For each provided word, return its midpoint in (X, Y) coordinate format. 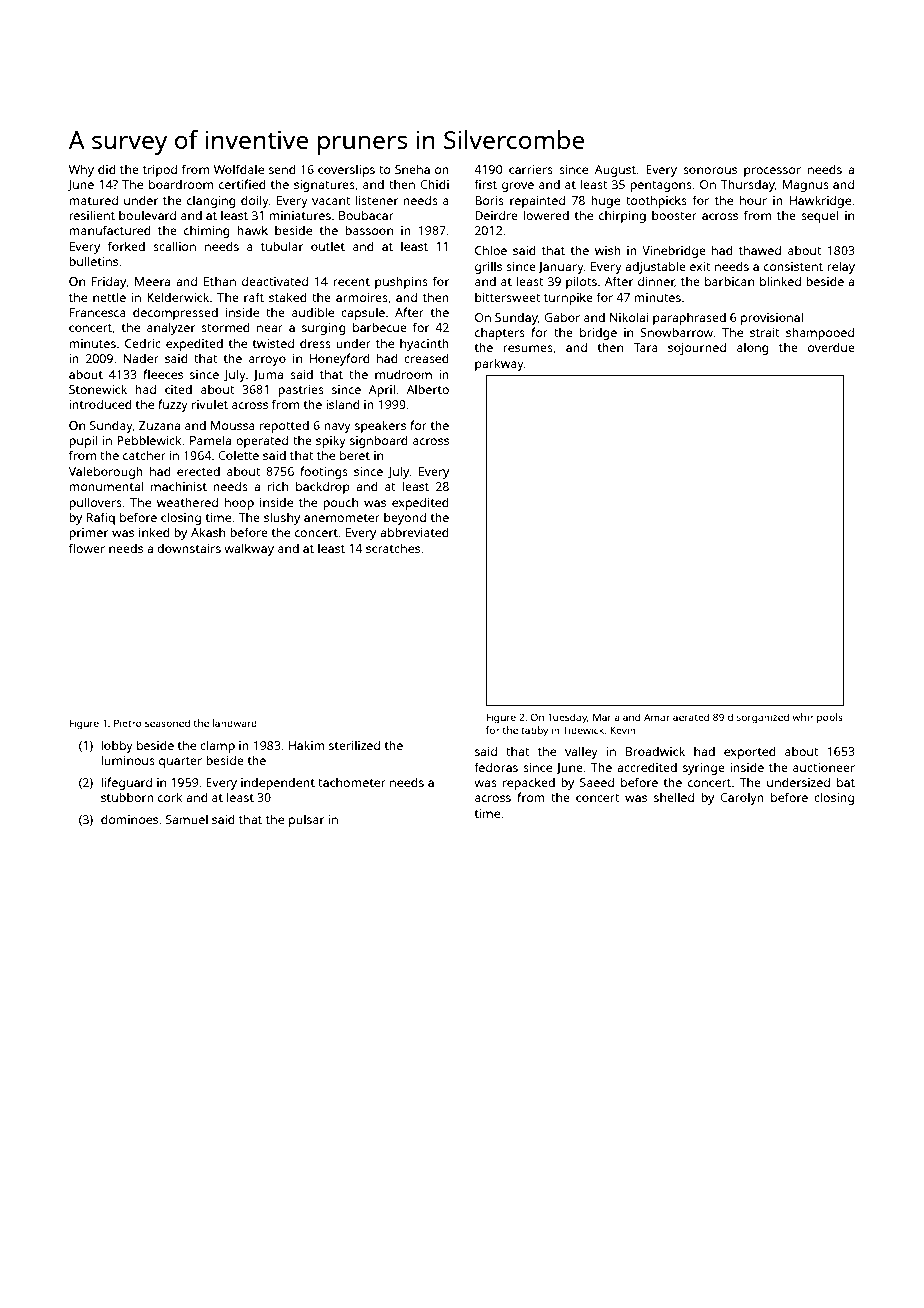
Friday (109, 283)
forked (126, 246)
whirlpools (817, 718)
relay (841, 267)
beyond (405, 519)
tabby (534, 731)
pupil (83, 441)
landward (235, 723)
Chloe (491, 250)
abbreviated (414, 532)
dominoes (129, 819)
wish (608, 250)
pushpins (401, 283)
